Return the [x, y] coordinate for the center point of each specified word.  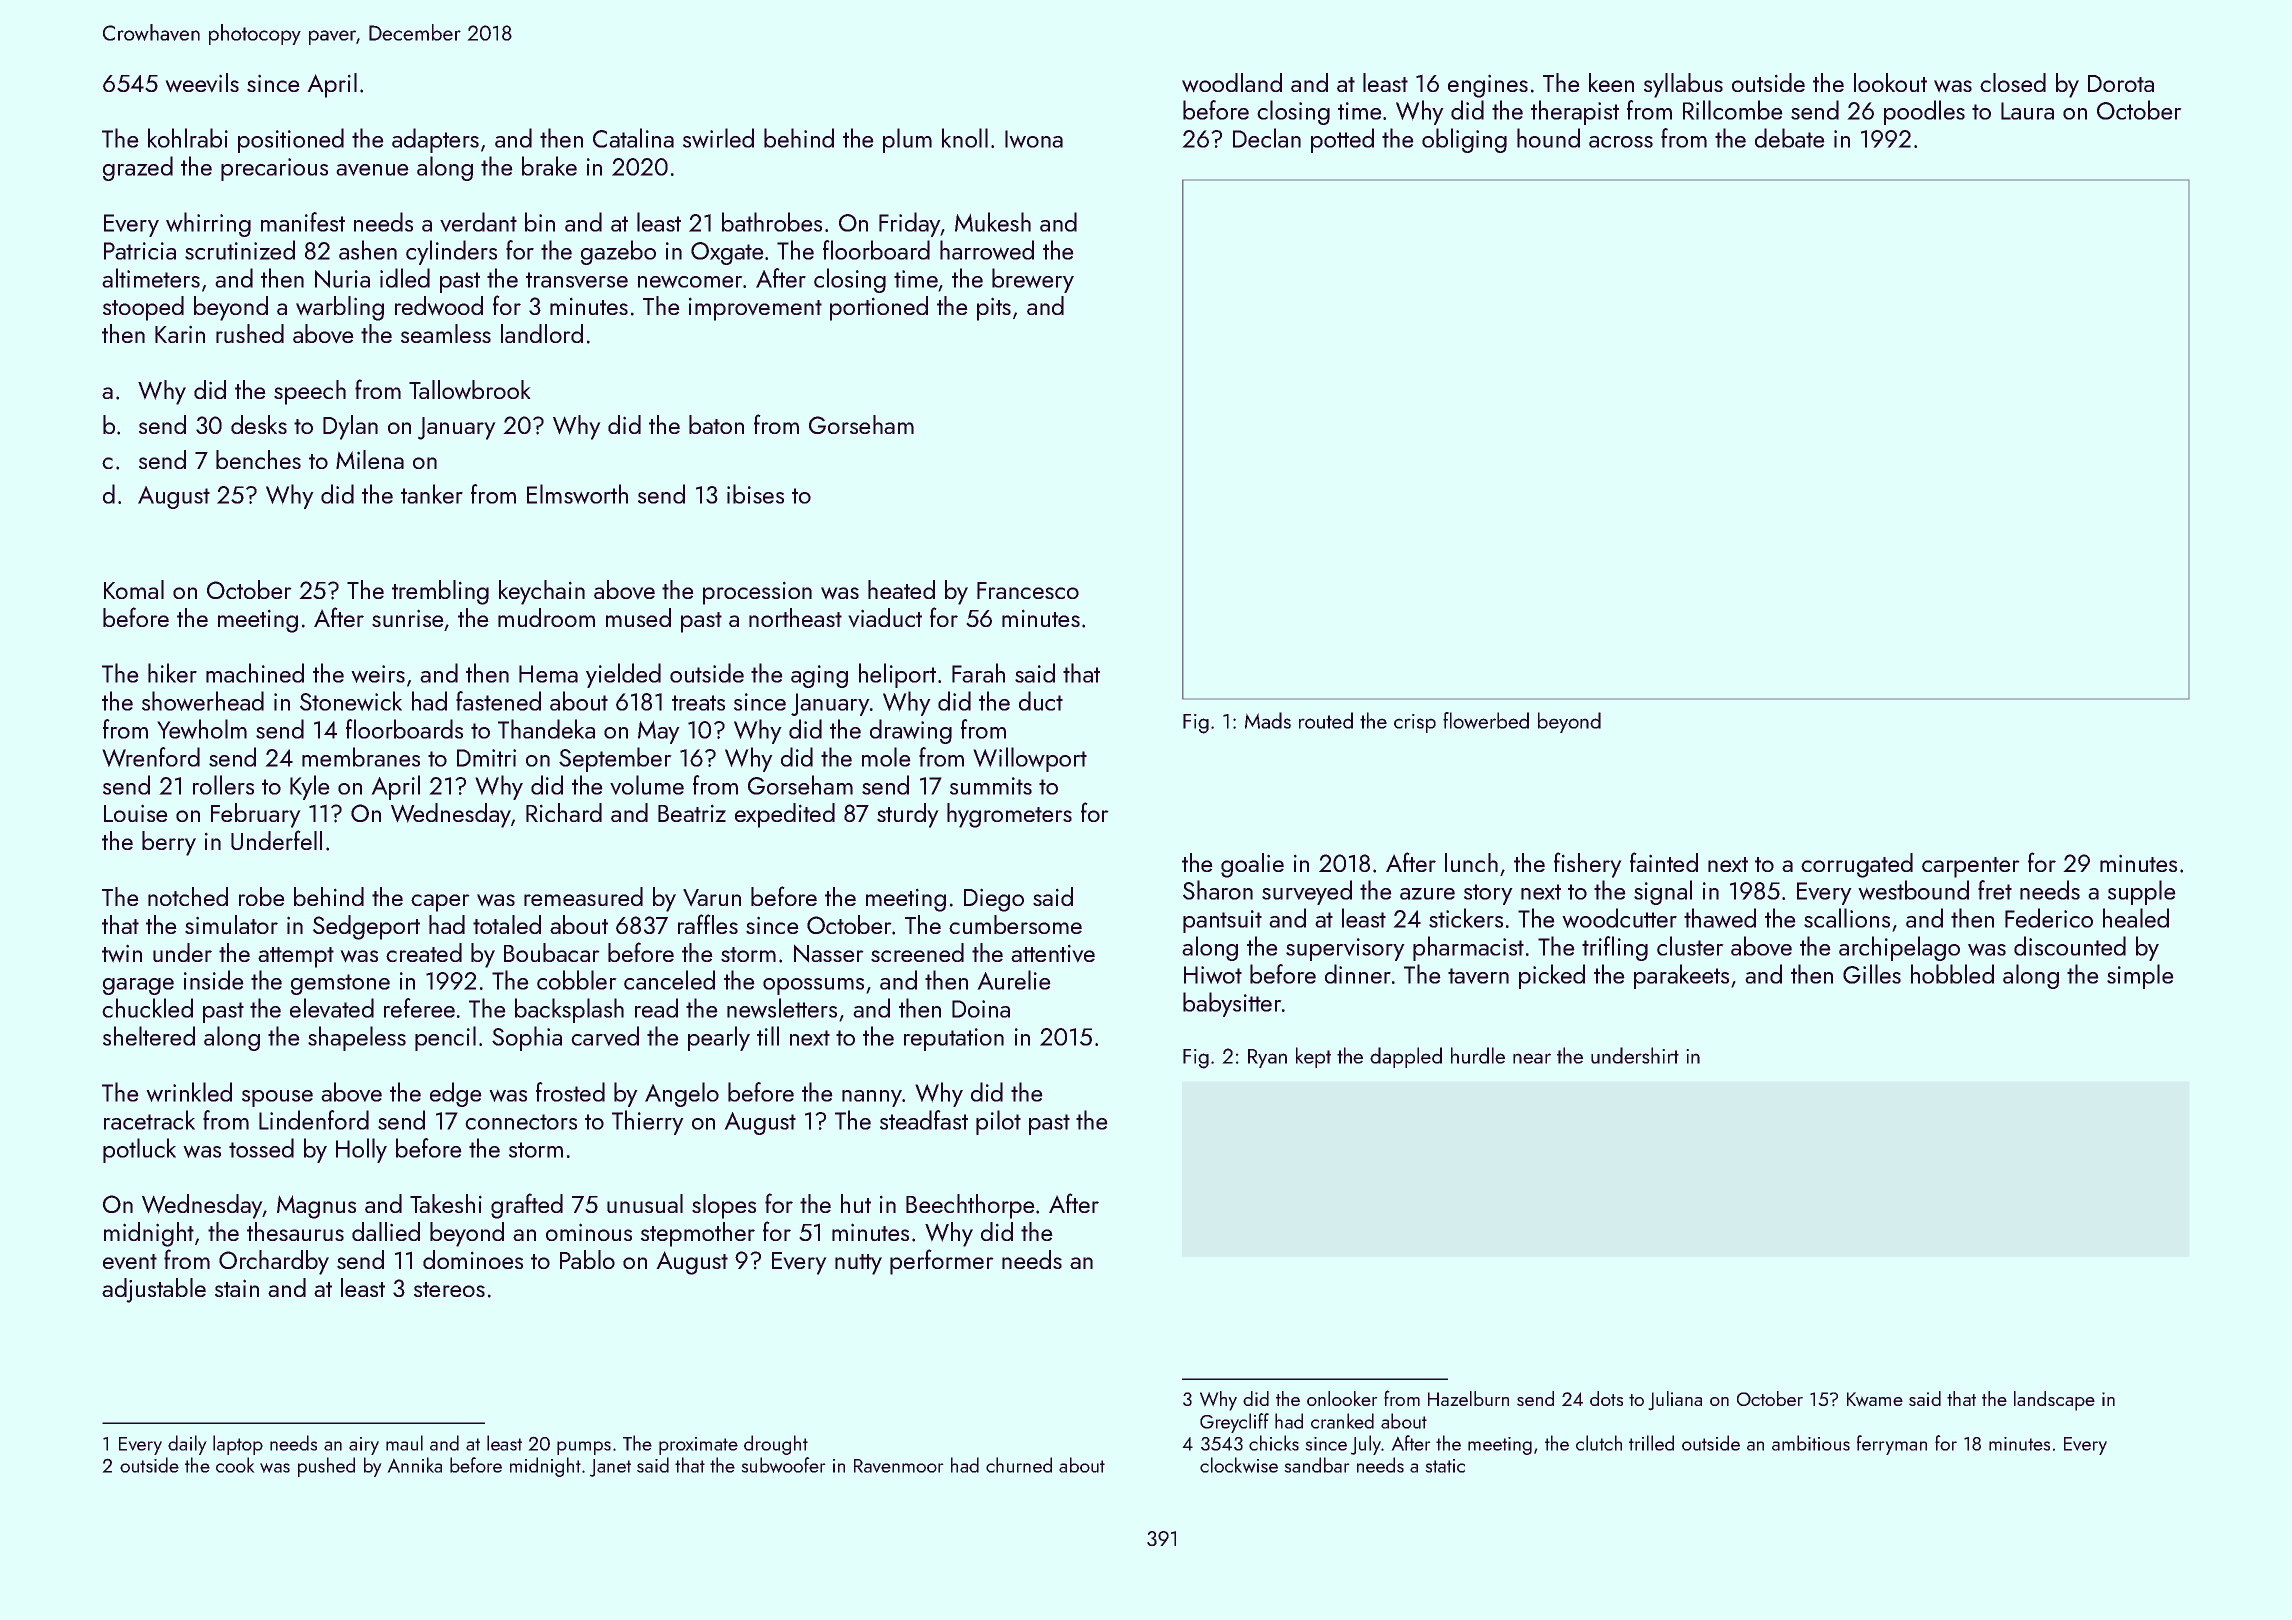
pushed [326, 1467]
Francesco [1028, 590]
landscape [2054, 1401]
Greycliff [1234, 1423]
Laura [2027, 111]
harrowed [987, 250]
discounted [2070, 946]
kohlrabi [188, 138]
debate [1789, 138]
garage [138, 986]
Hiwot [1213, 975]
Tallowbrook [469, 389]
